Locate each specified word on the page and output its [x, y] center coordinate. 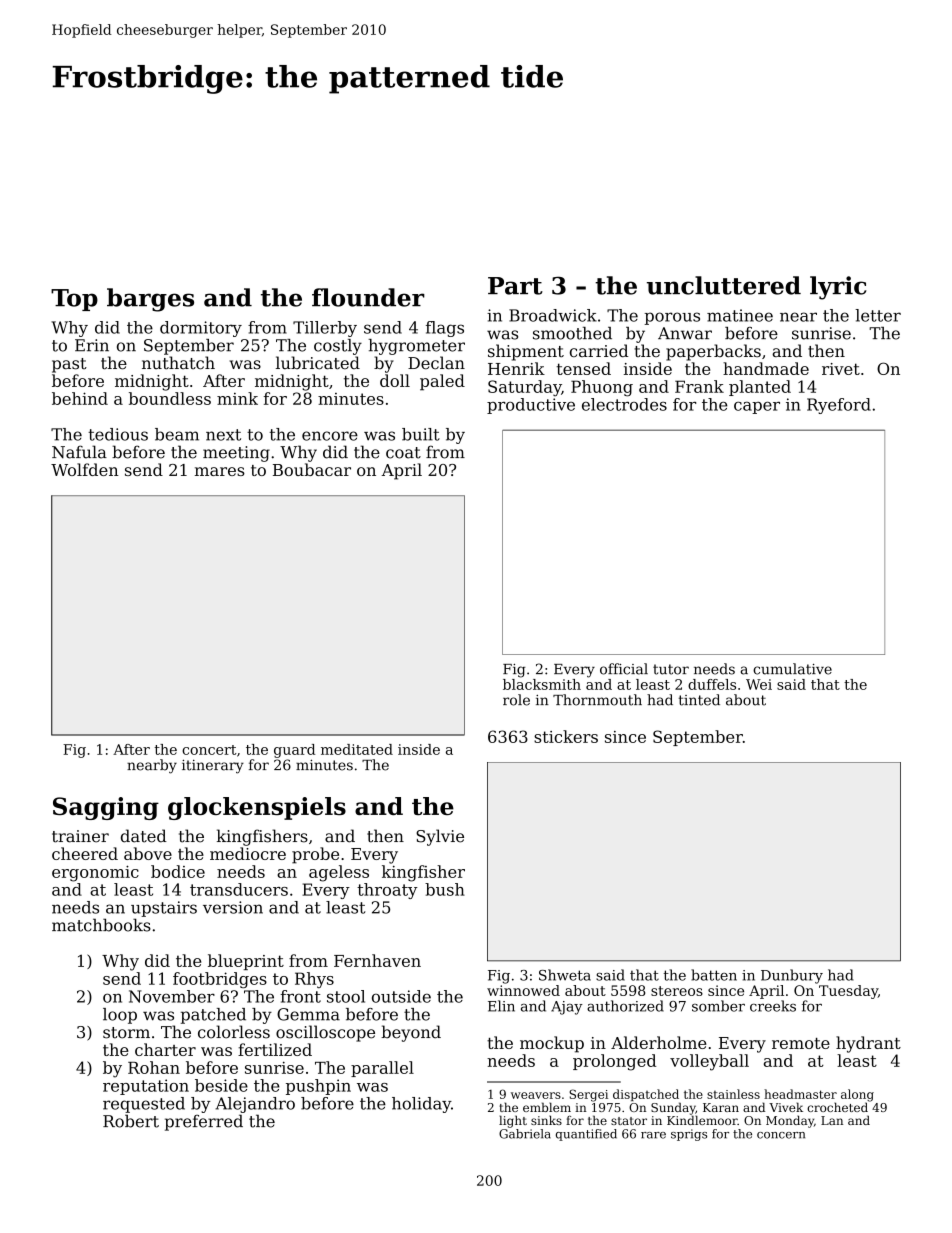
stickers [566, 736]
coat [403, 453]
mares [220, 471]
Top [74, 300]
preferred [204, 1122]
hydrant [868, 1044]
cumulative [792, 669]
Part [515, 286]
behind [80, 398]
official [624, 669]
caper [757, 408]
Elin [501, 1006]
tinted [699, 700]
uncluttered [724, 285]
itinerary [213, 766]
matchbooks [101, 925]
